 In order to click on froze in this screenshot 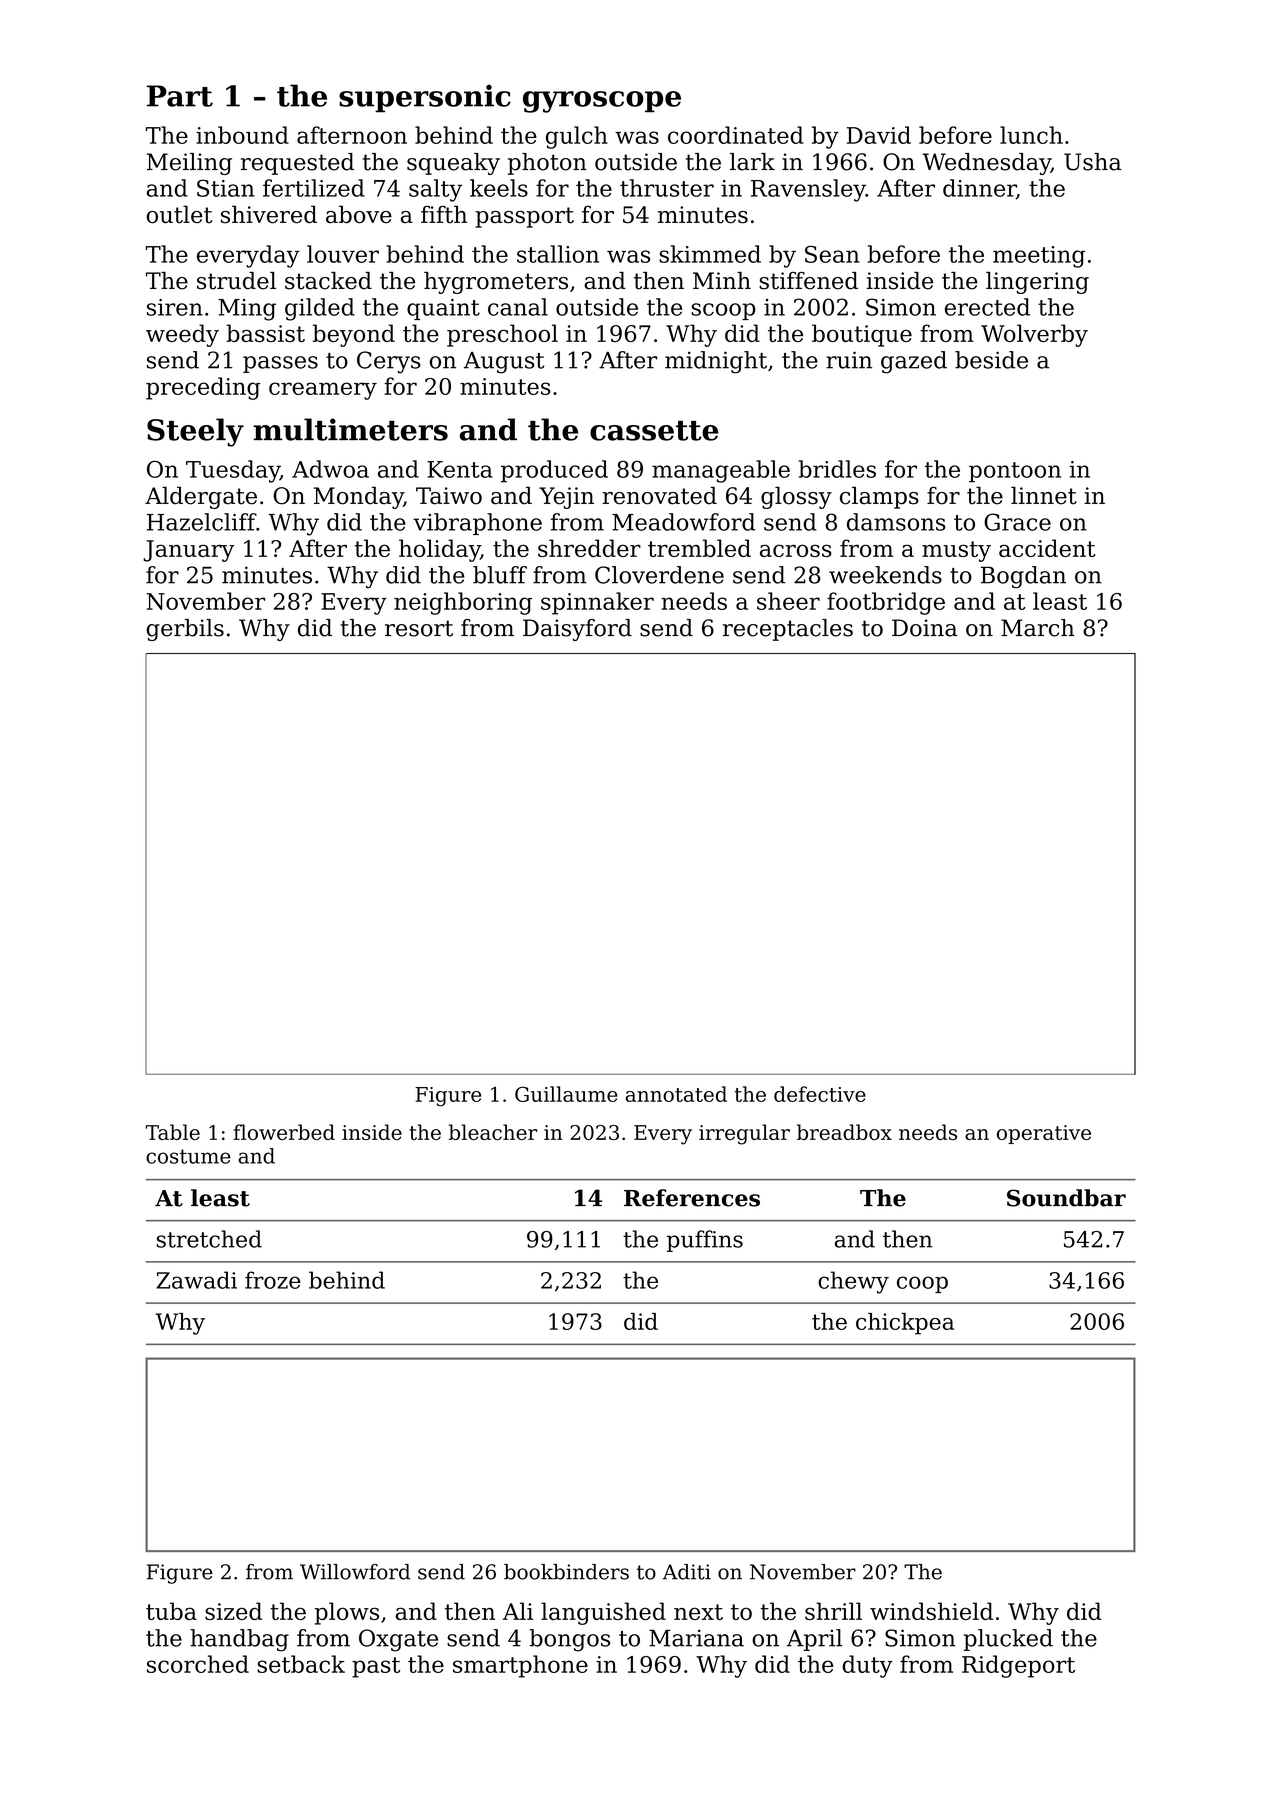, I will do `click(273, 1280)`.
